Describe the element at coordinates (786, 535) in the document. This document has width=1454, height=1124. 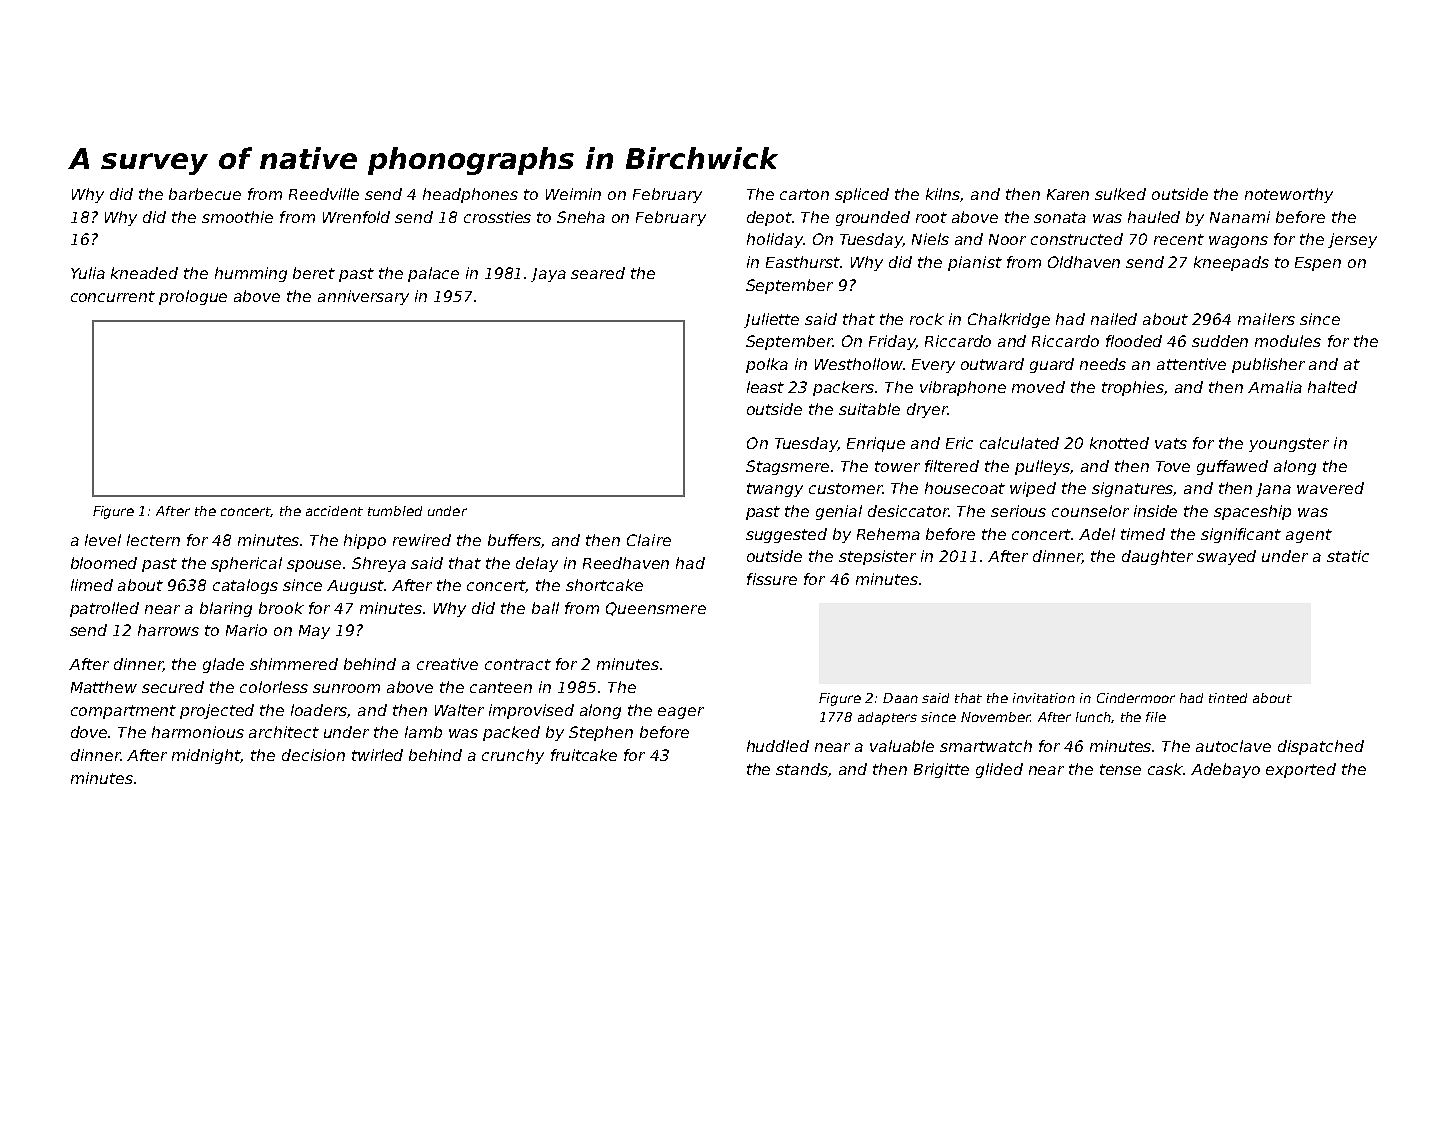
I see `suggested` at that location.
